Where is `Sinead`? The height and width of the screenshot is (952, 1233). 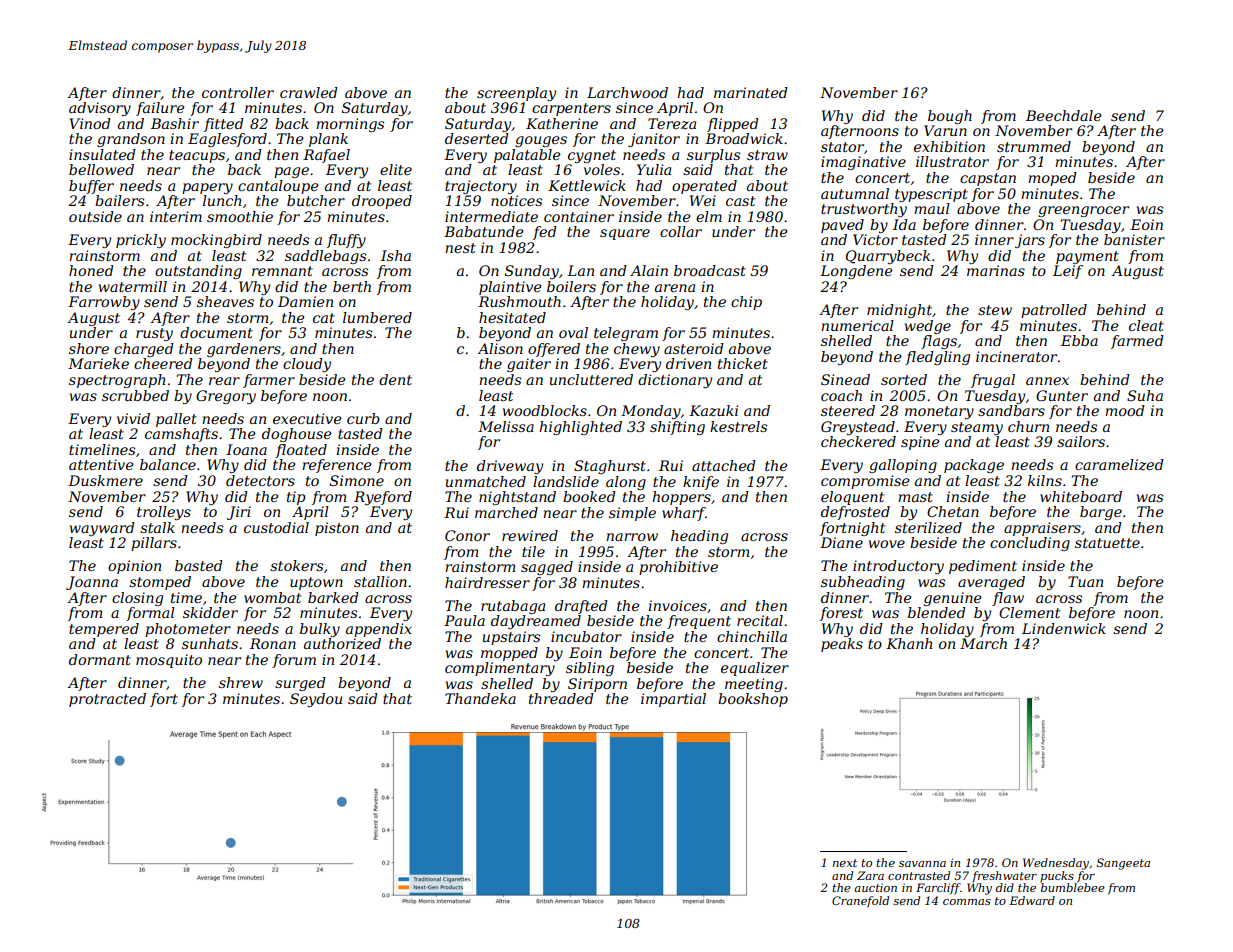 Sinead is located at coordinates (845, 379).
